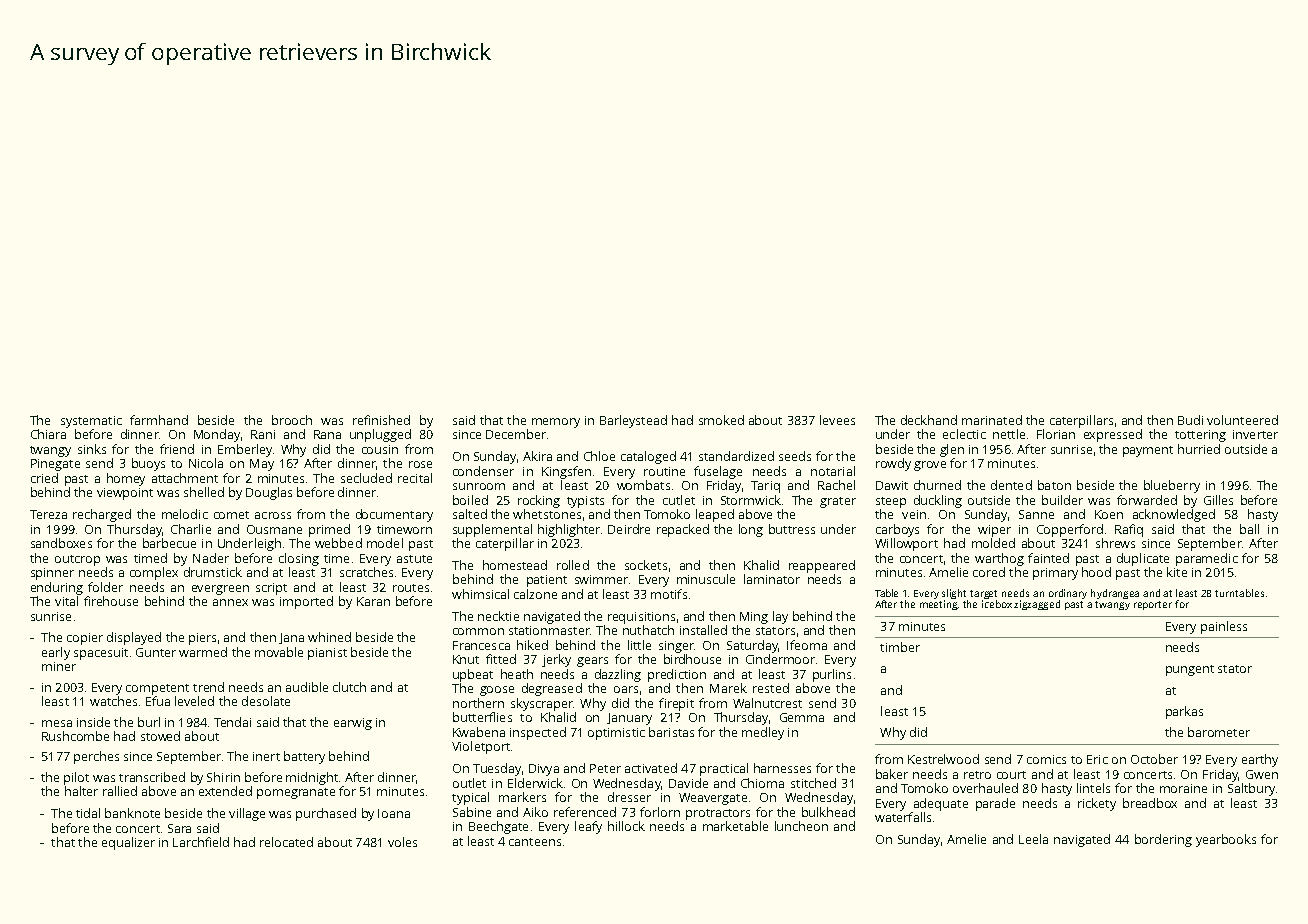  Describe the element at coordinates (992, 420) in the screenshot. I see `marinated` at that location.
